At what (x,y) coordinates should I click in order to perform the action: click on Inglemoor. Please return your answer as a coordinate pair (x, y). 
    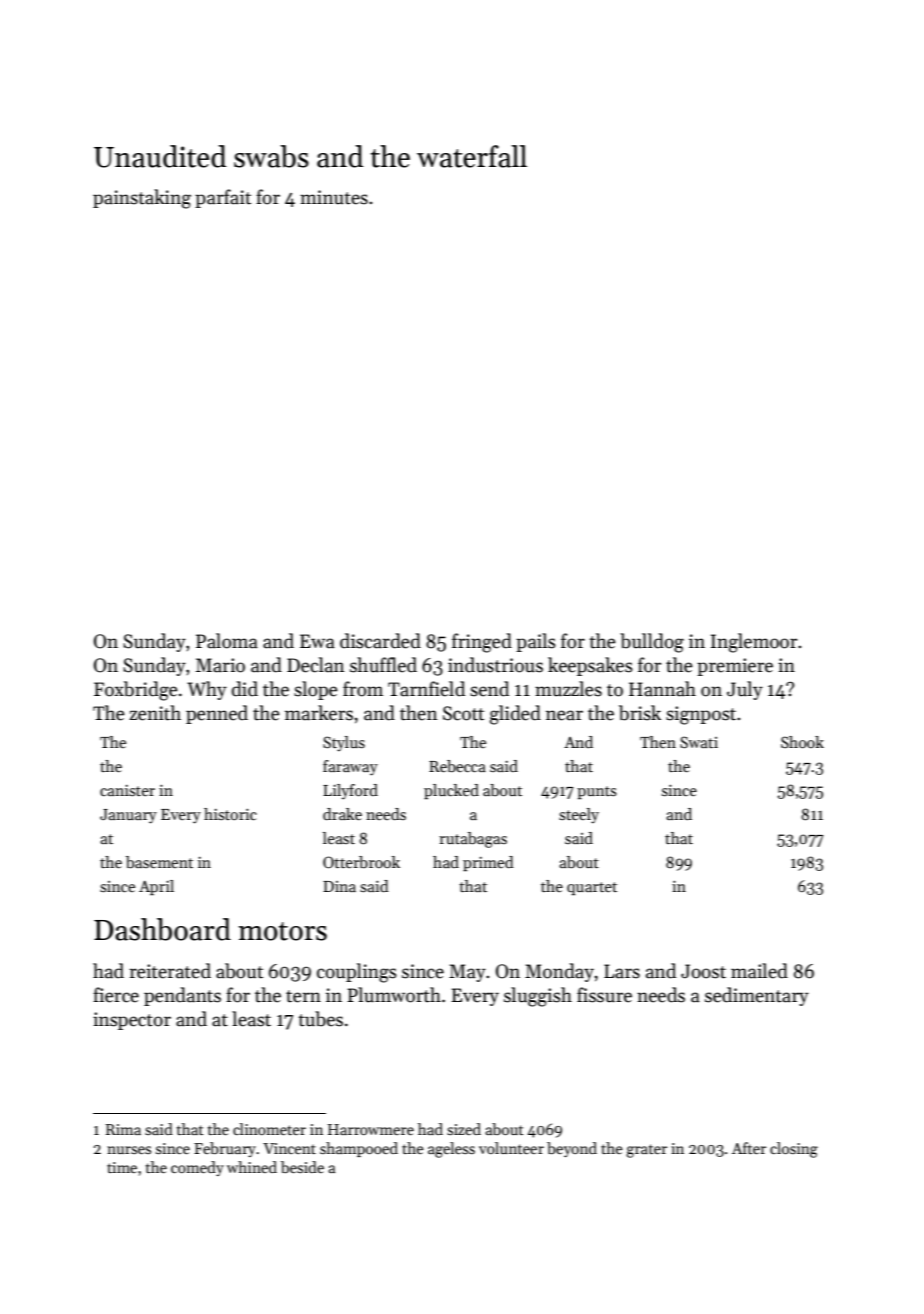
    Looking at the image, I should click on (754, 643).
